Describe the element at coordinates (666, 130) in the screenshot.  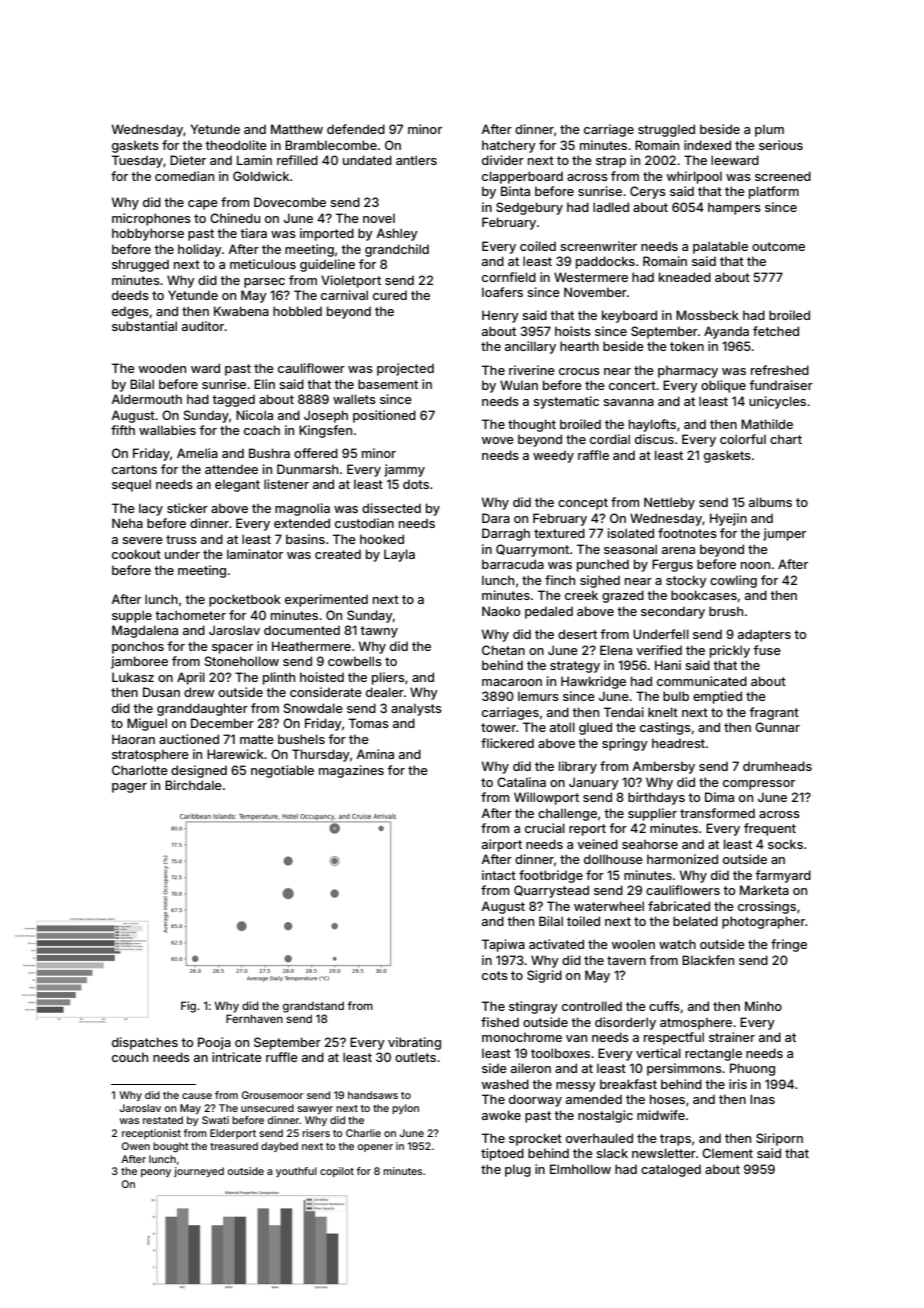
I see `struggled` at that location.
